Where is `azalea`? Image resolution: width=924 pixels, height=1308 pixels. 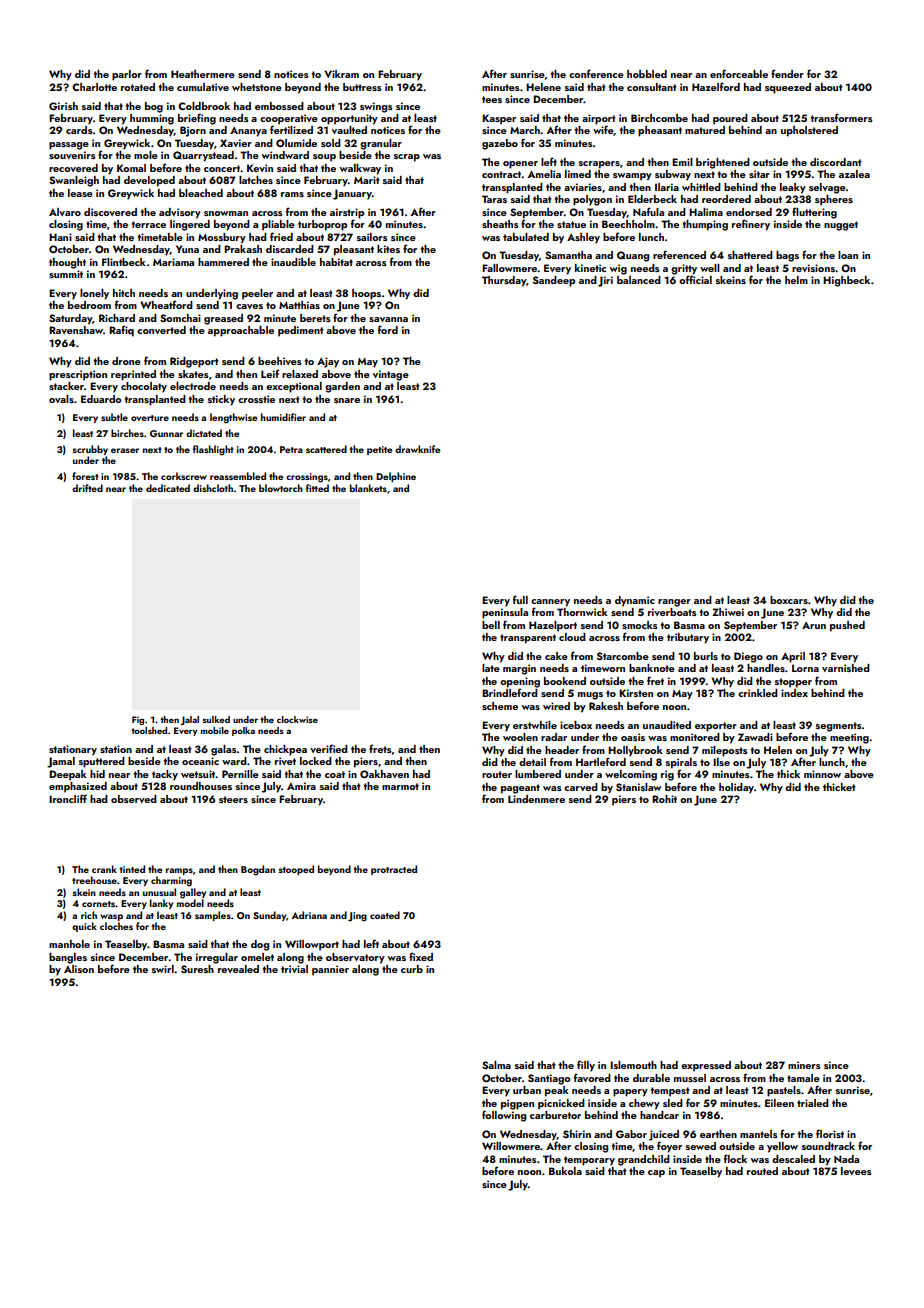 azalea is located at coordinates (854, 174).
